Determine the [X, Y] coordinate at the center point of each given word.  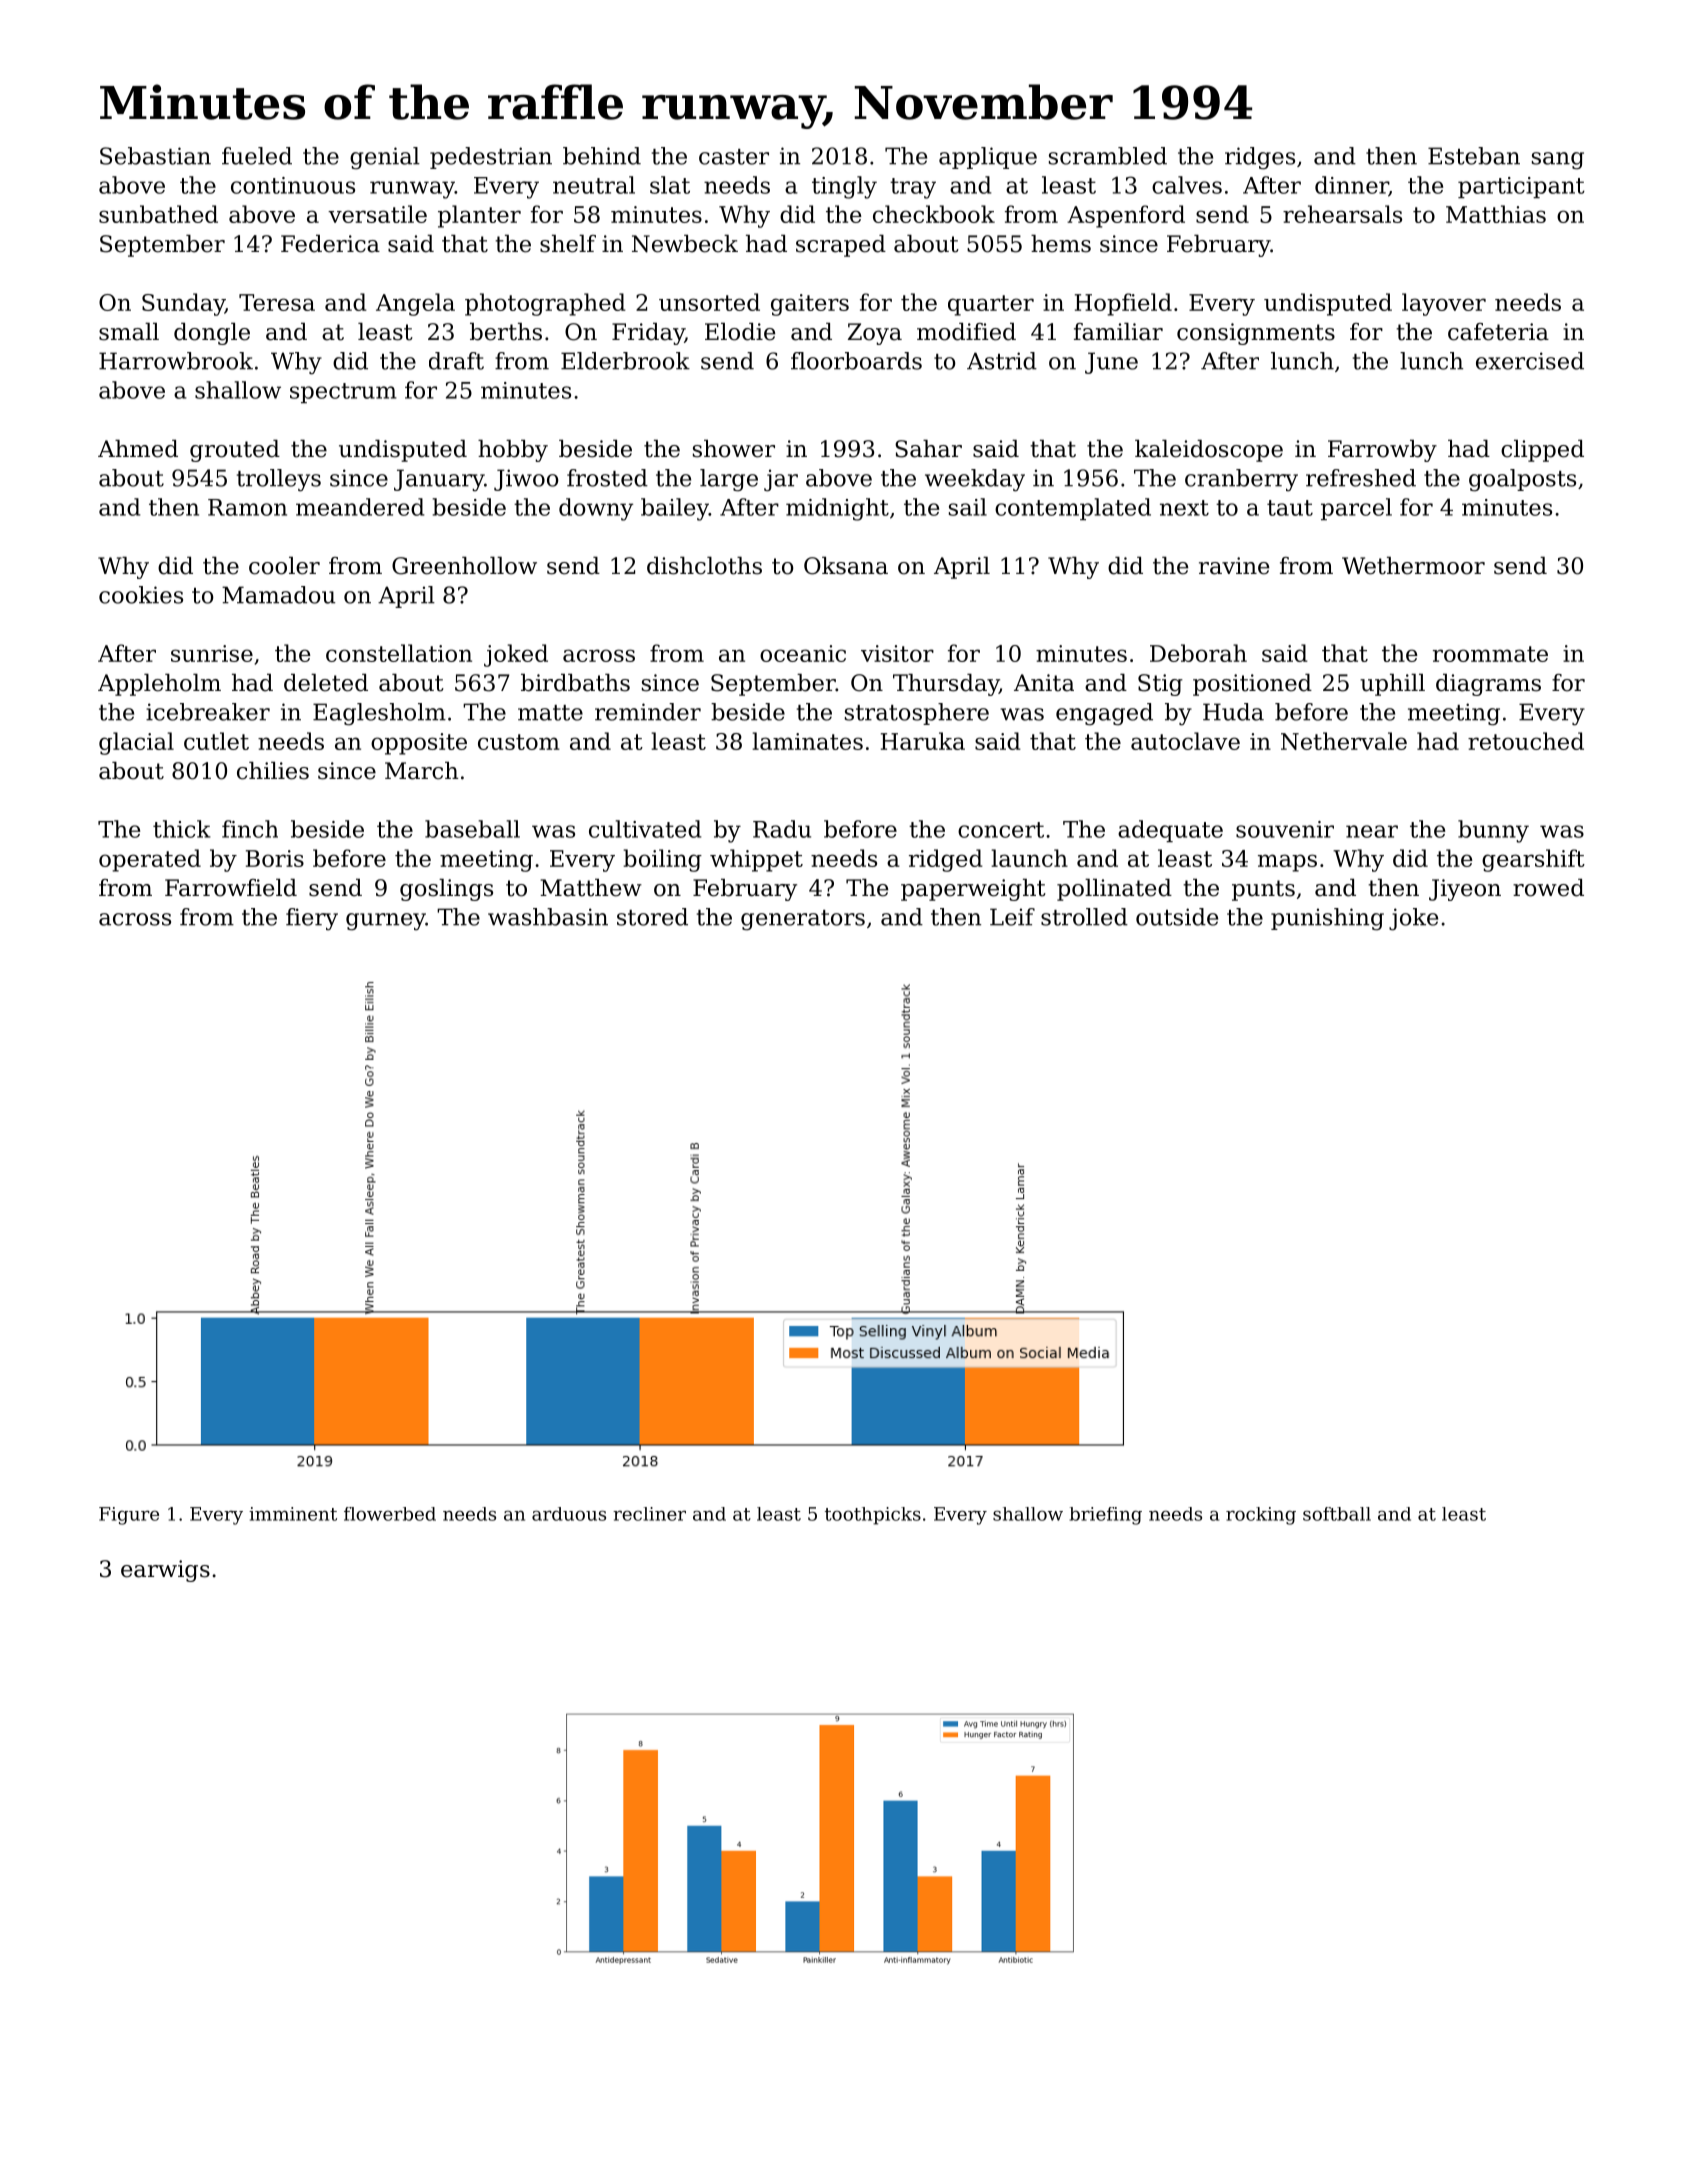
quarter [991, 305]
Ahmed [138, 449]
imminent [293, 1514]
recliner [649, 1514]
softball [1337, 1514]
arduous [569, 1514]
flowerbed [390, 1514]
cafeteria [1498, 332]
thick [182, 829]
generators [803, 920]
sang [1558, 161]
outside [1177, 917]
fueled [257, 156]
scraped [841, 246]
